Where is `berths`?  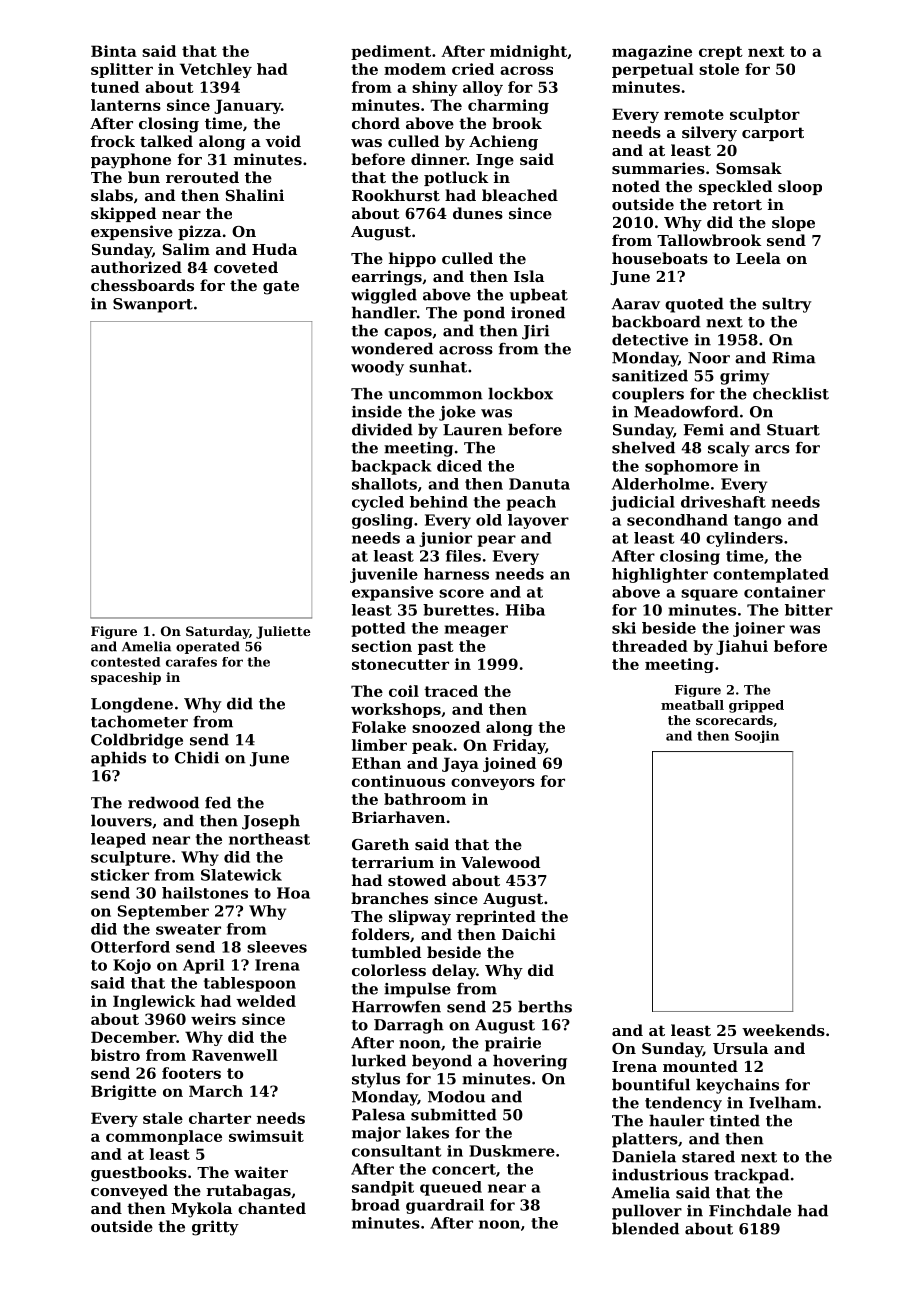 berths is located at coordinates (545, 1006).
